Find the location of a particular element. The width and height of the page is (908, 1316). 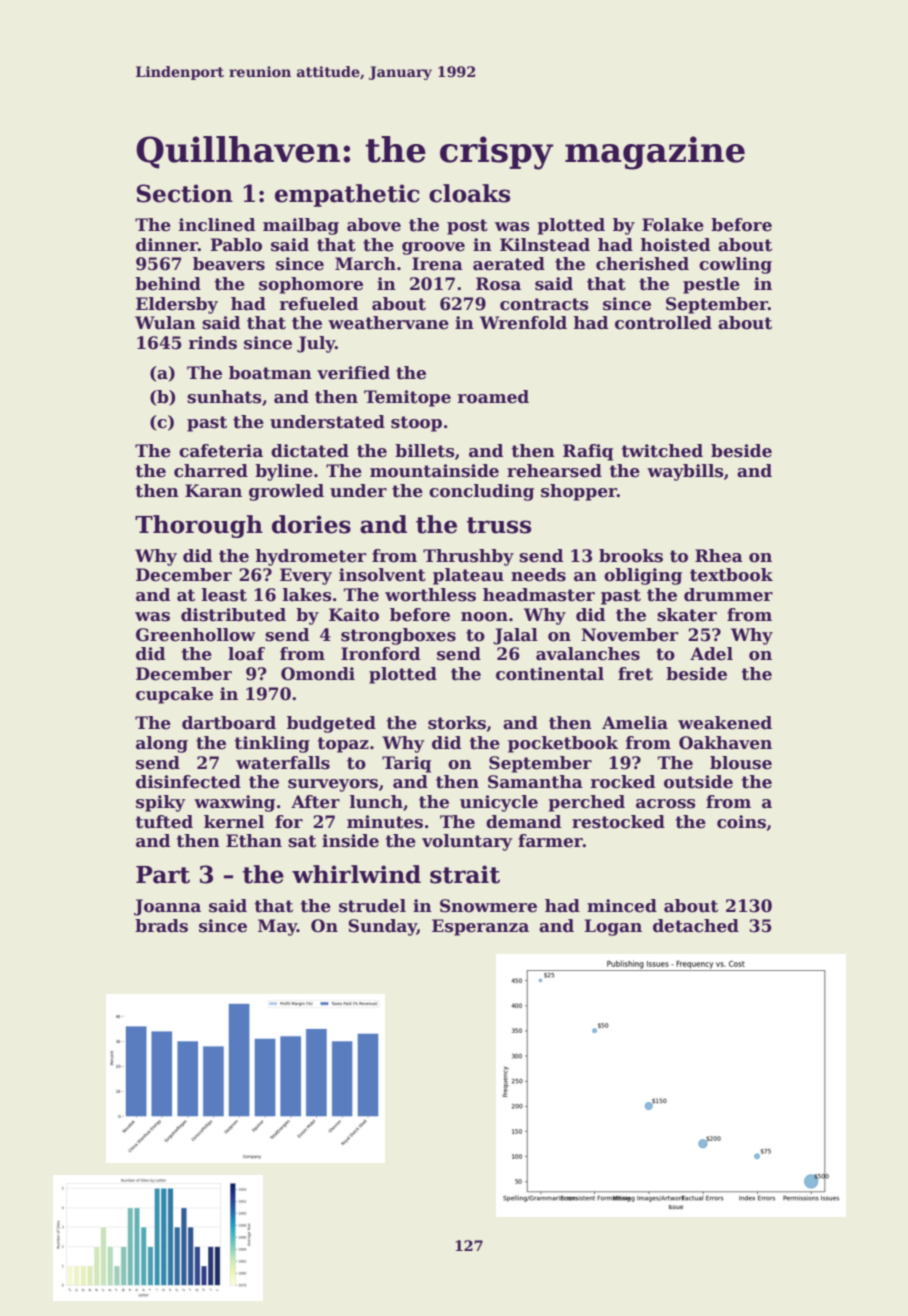

blouse is located at coordinates (741, 763).
